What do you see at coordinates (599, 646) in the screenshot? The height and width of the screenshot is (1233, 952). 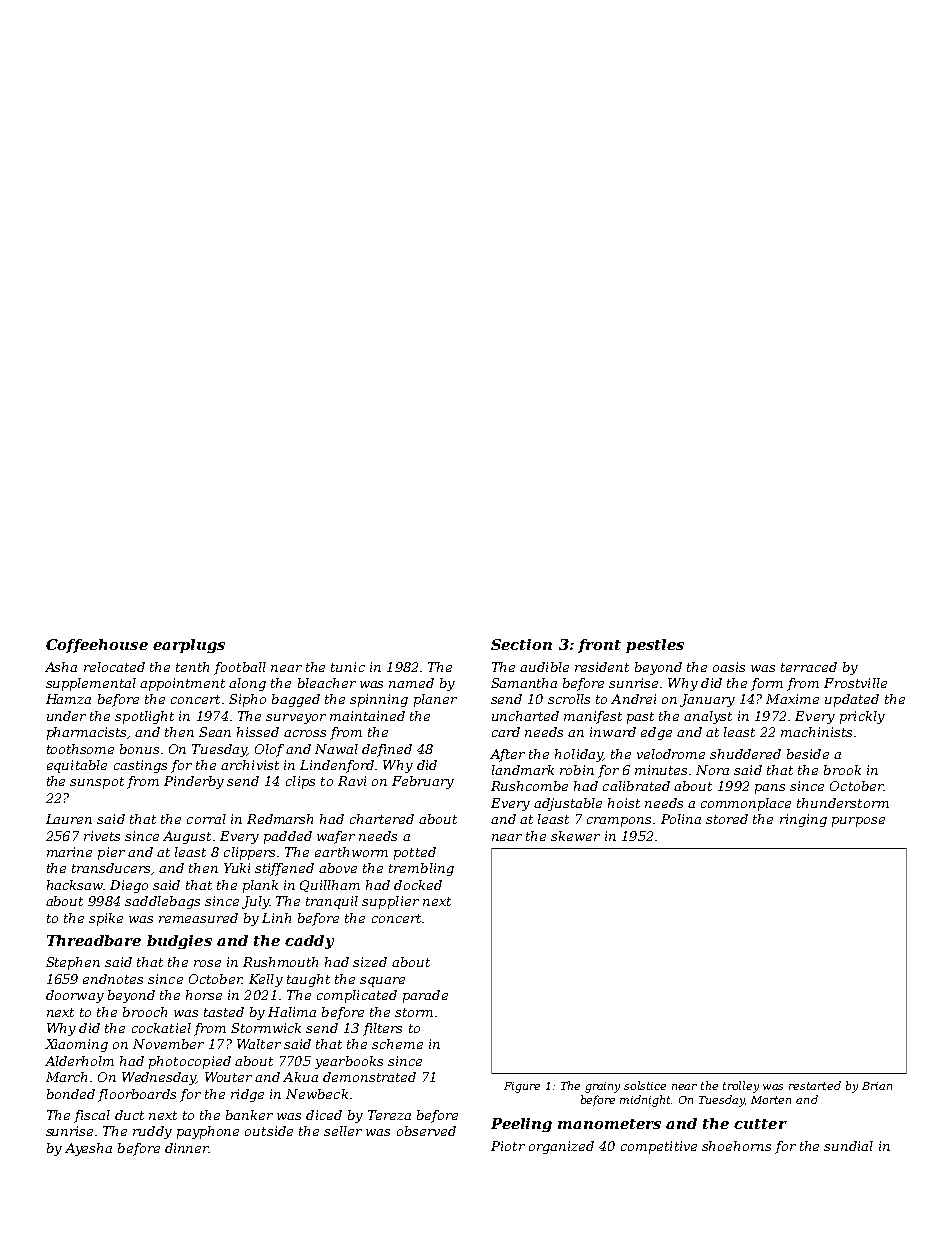 I see `front` at bounding box center [599, 646].
